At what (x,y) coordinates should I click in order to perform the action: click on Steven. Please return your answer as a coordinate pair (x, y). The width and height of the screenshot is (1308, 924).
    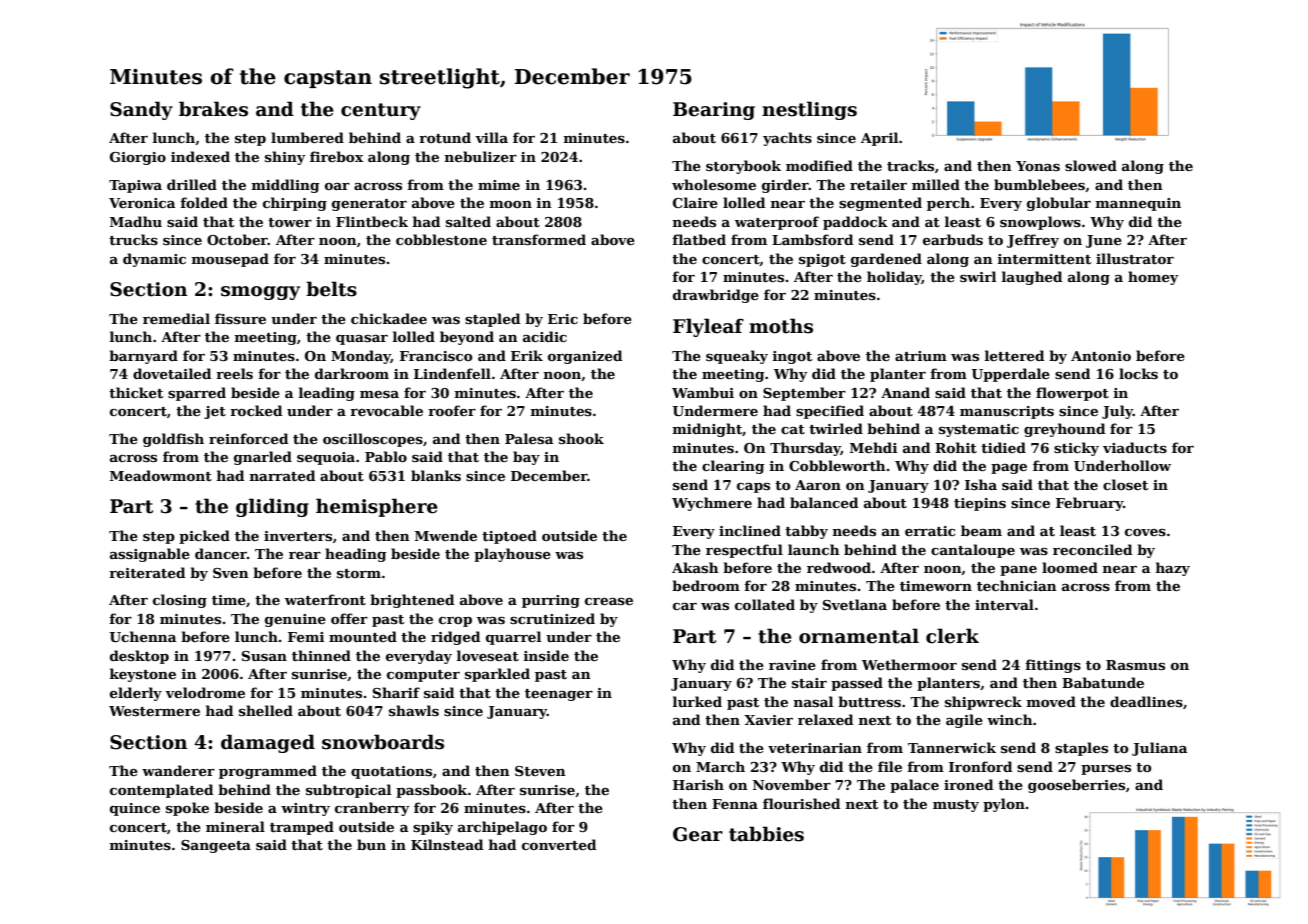
    Looking at the image, I should click on (540, 771).
